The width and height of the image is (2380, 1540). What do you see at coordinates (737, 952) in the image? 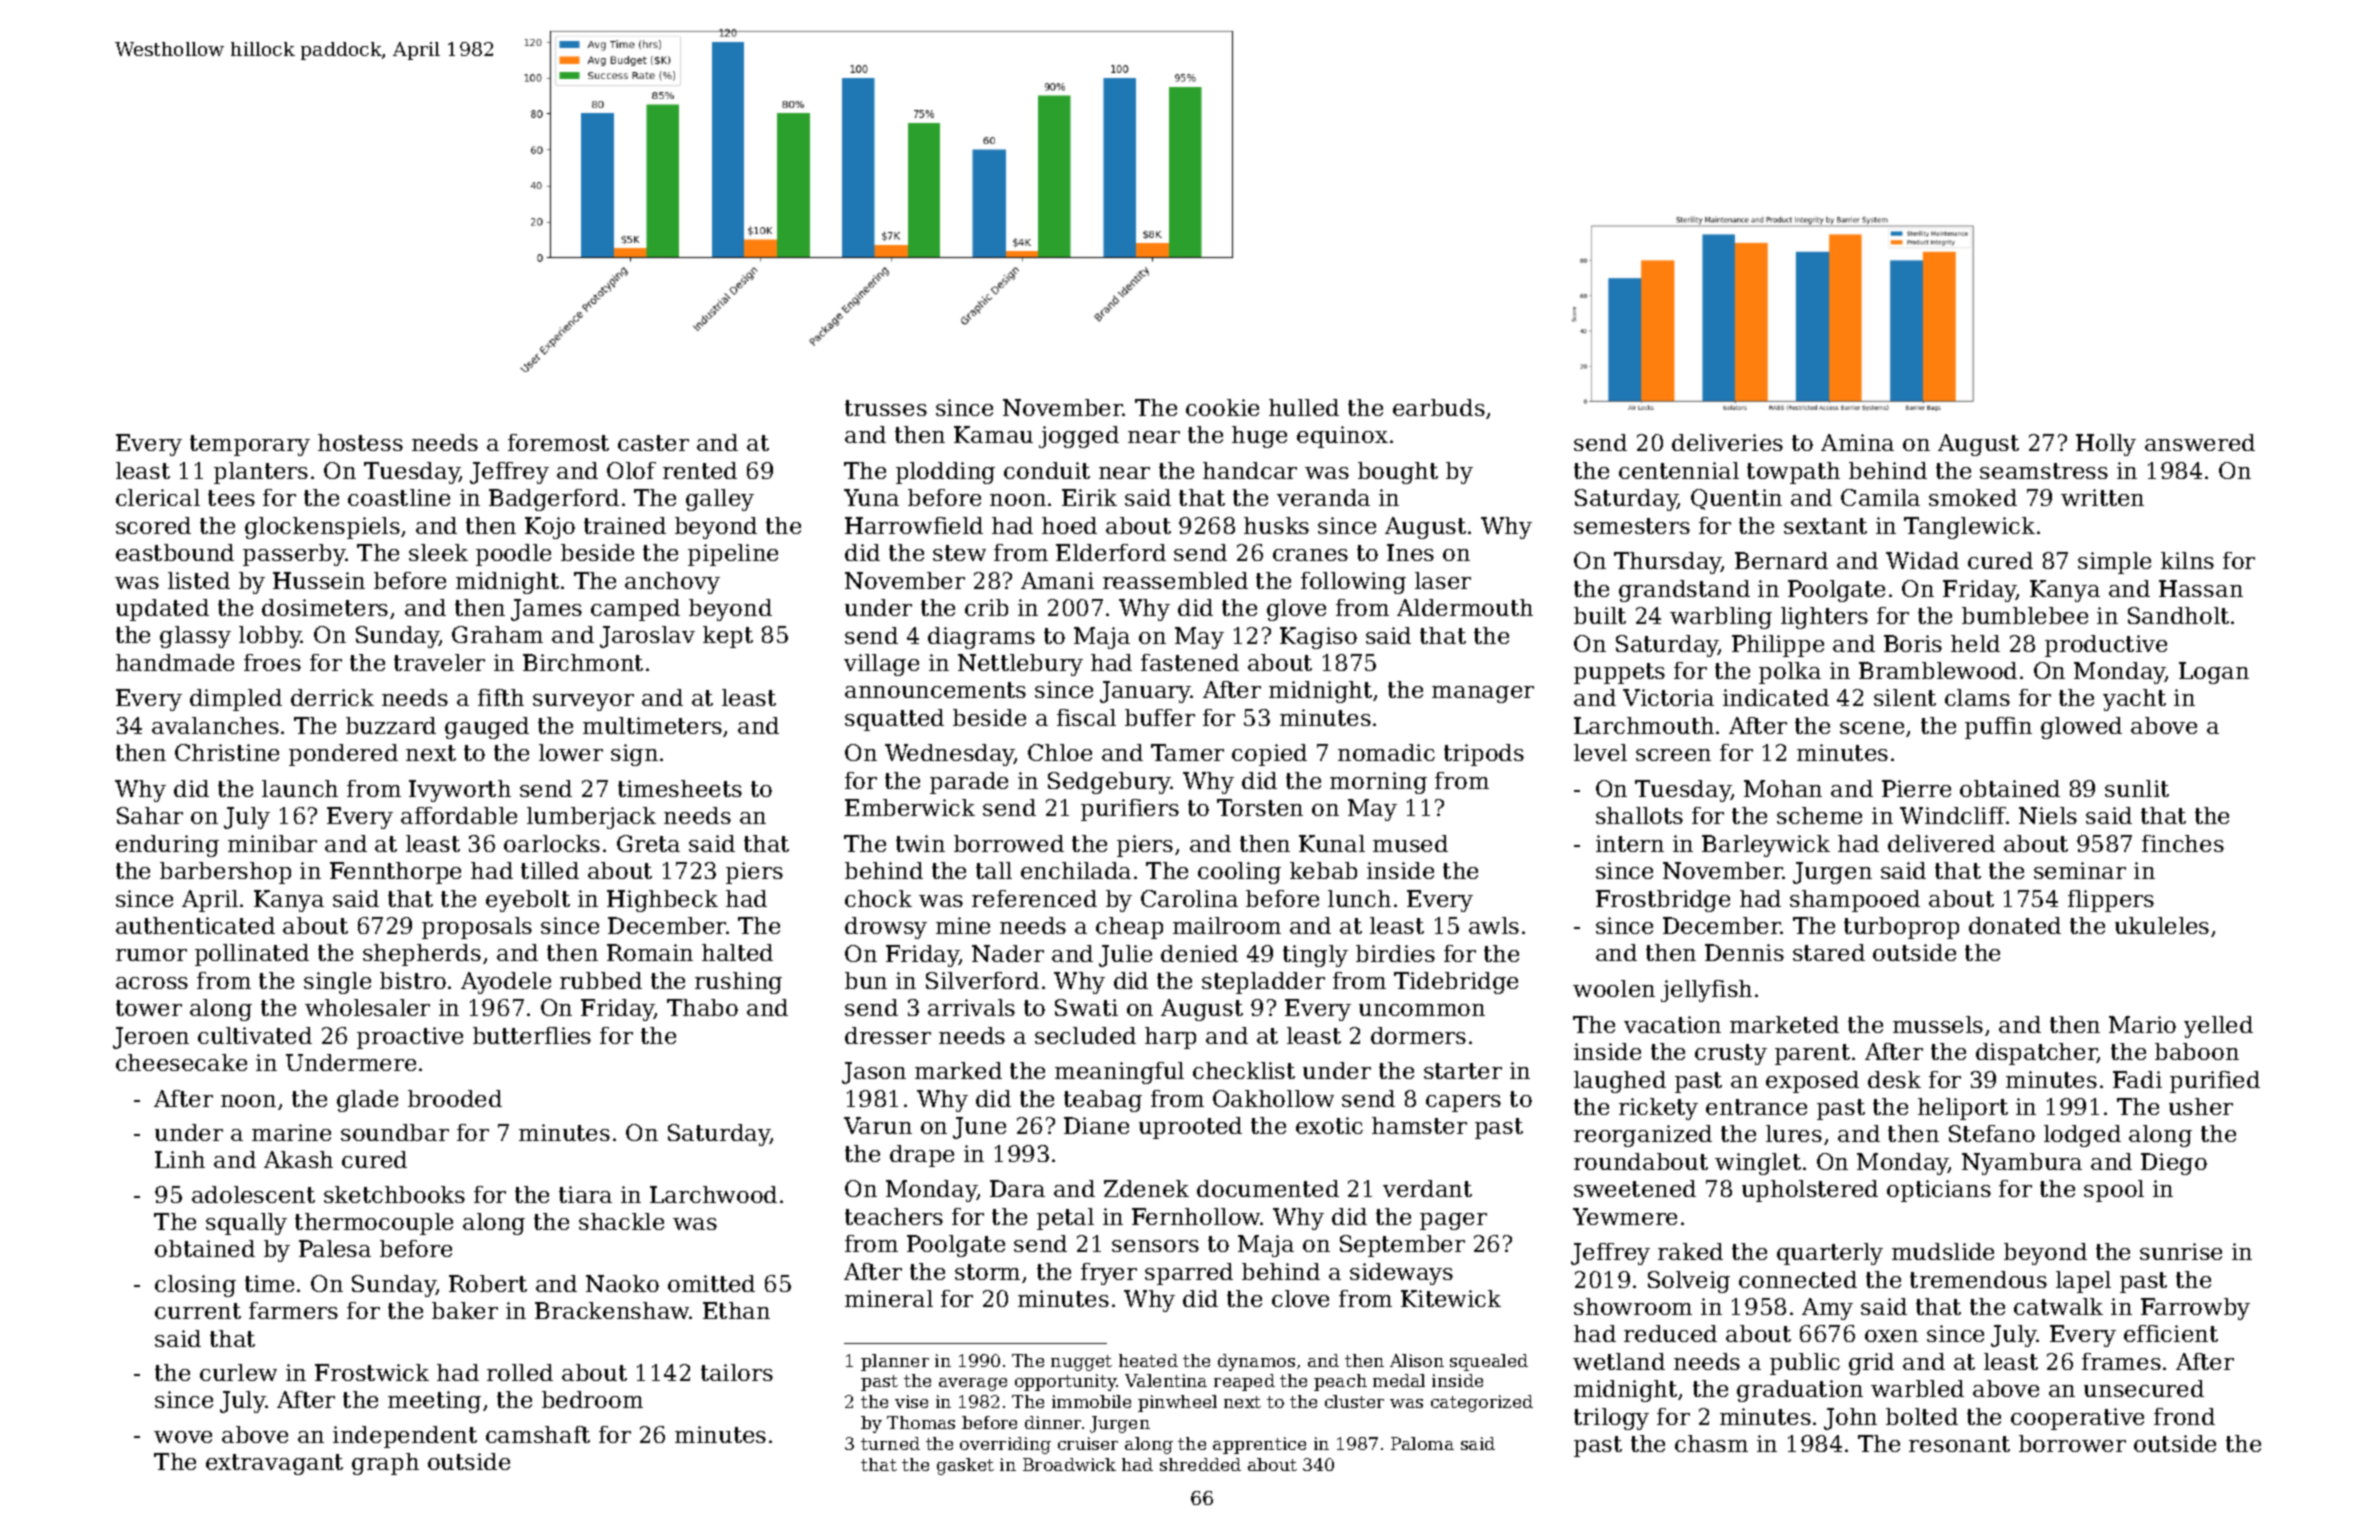
I see `halted` at bounding box center [737, 952].
